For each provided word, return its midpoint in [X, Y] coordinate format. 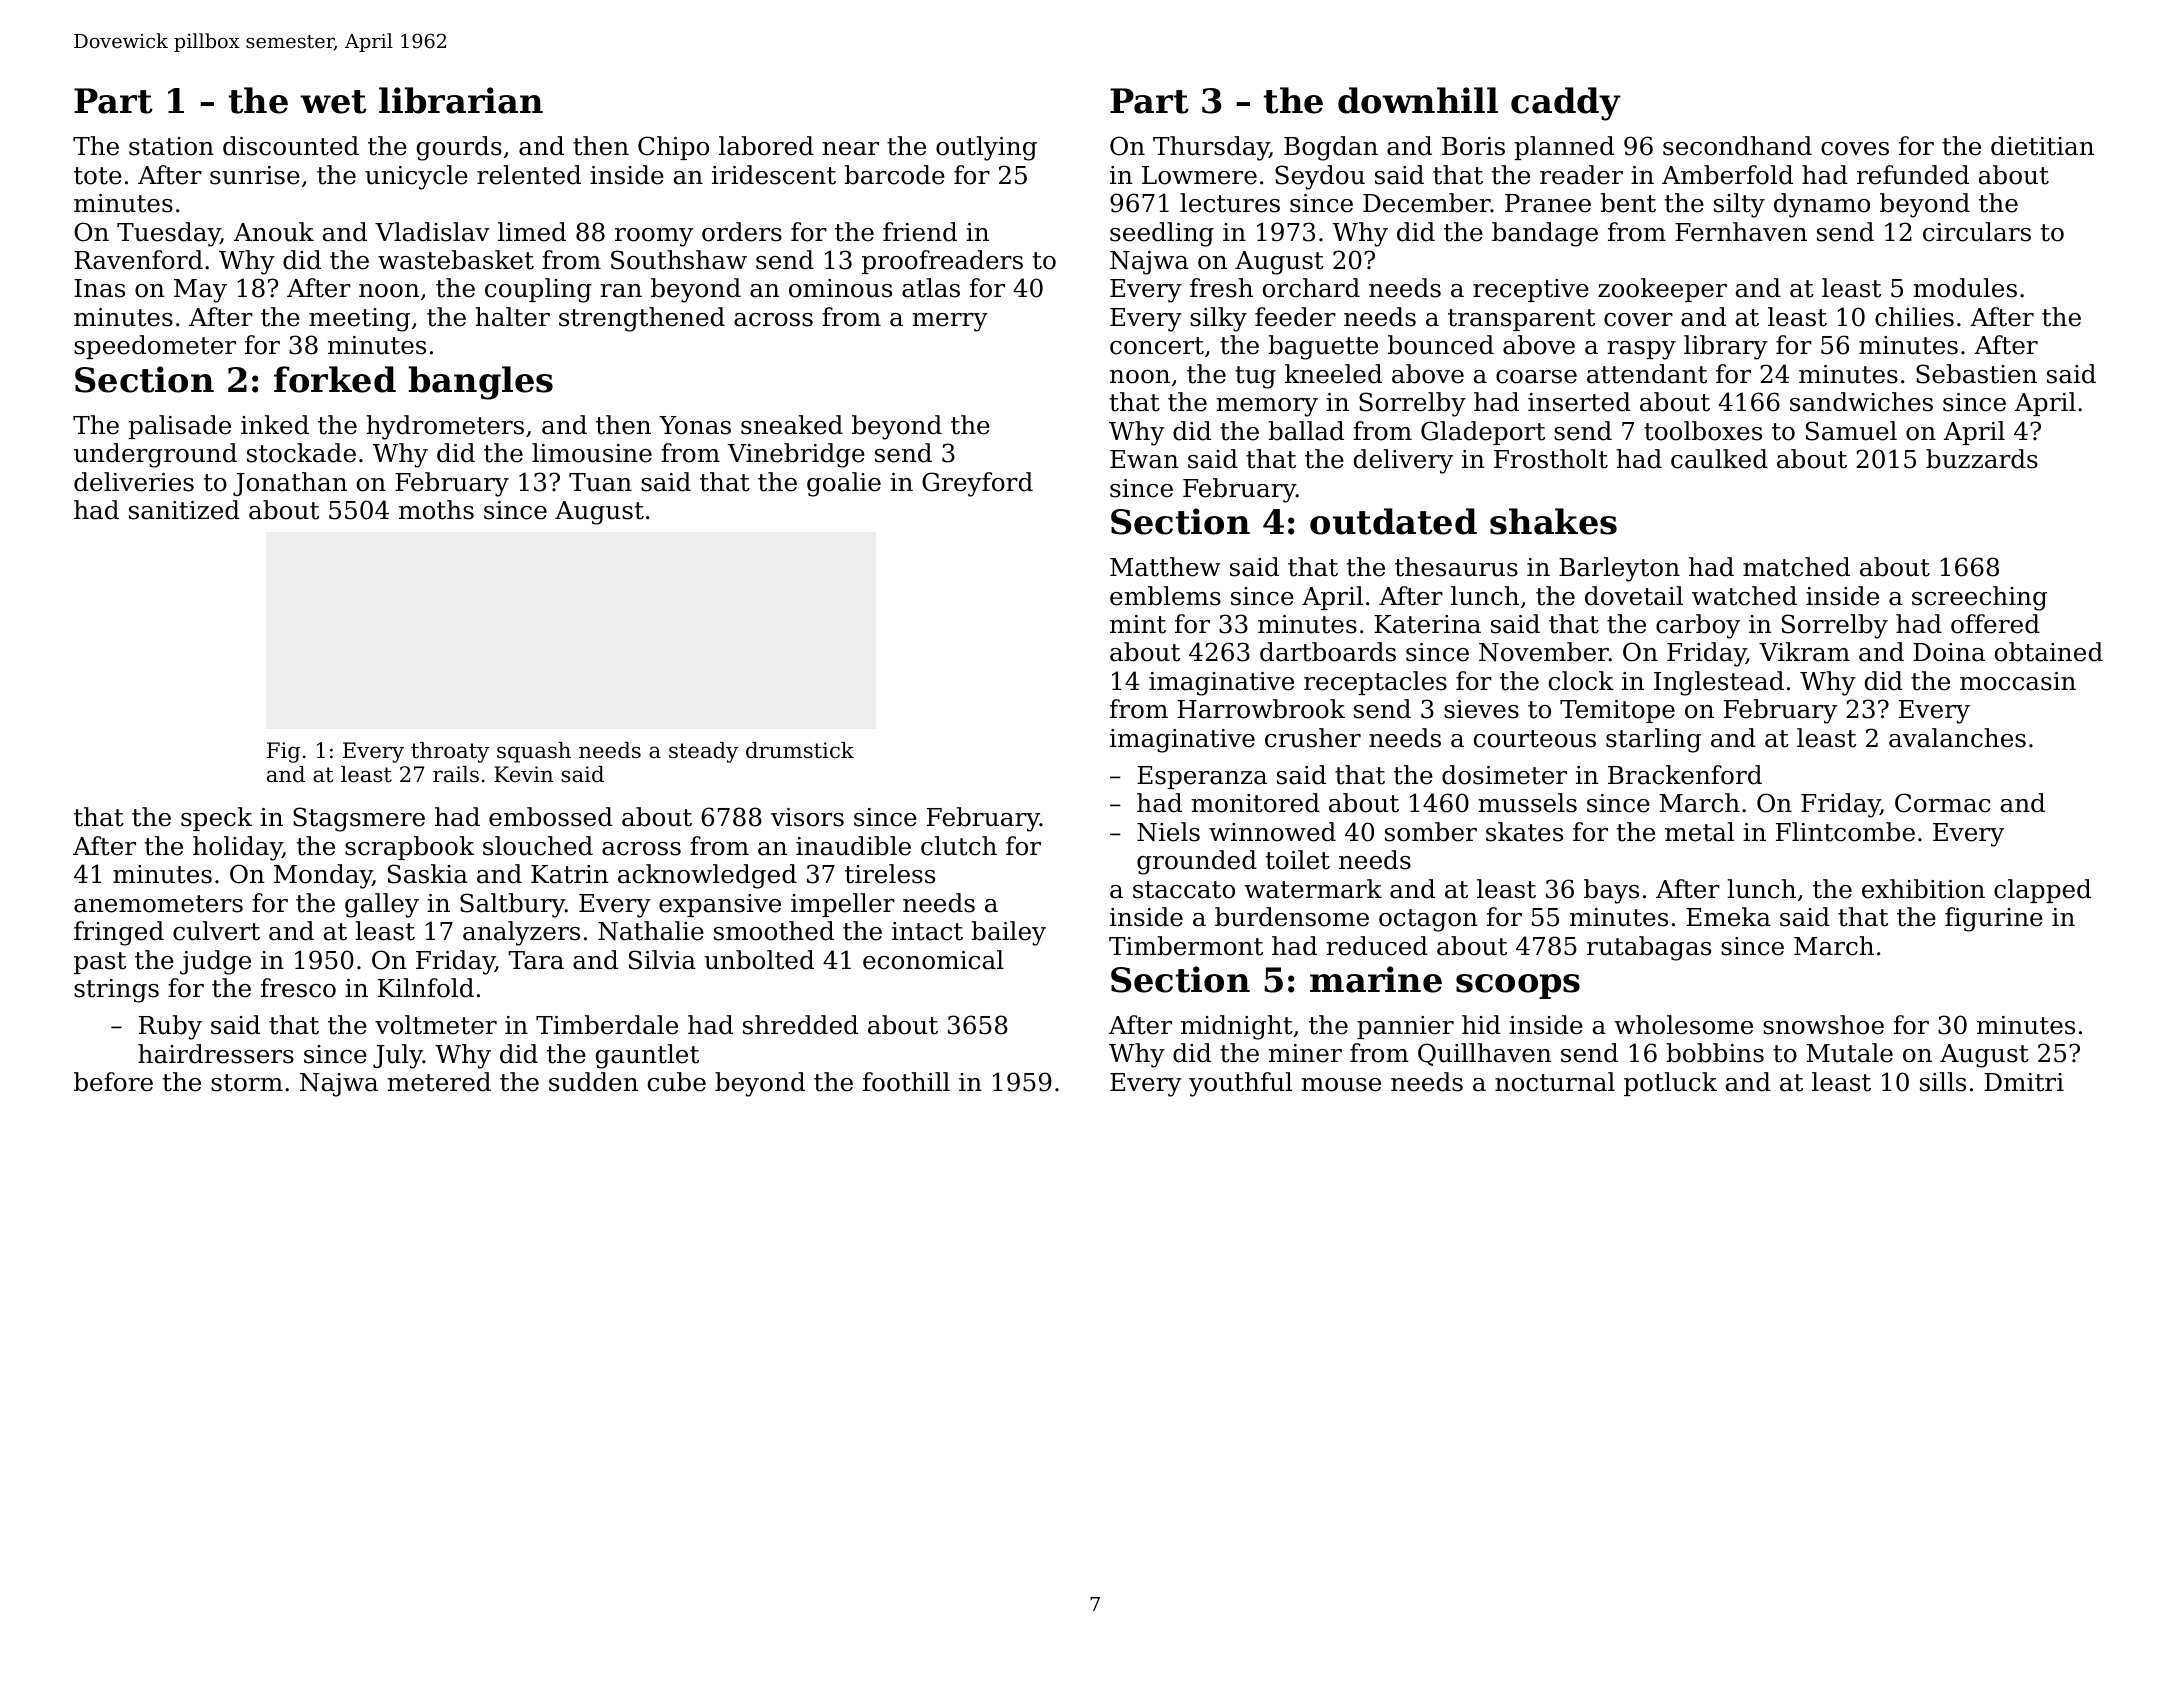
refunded [1913, 175]
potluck [1670, 1084]
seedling [1162, 234]
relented [529, 175]
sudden [593, 1082]
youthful [1240, 1084]
